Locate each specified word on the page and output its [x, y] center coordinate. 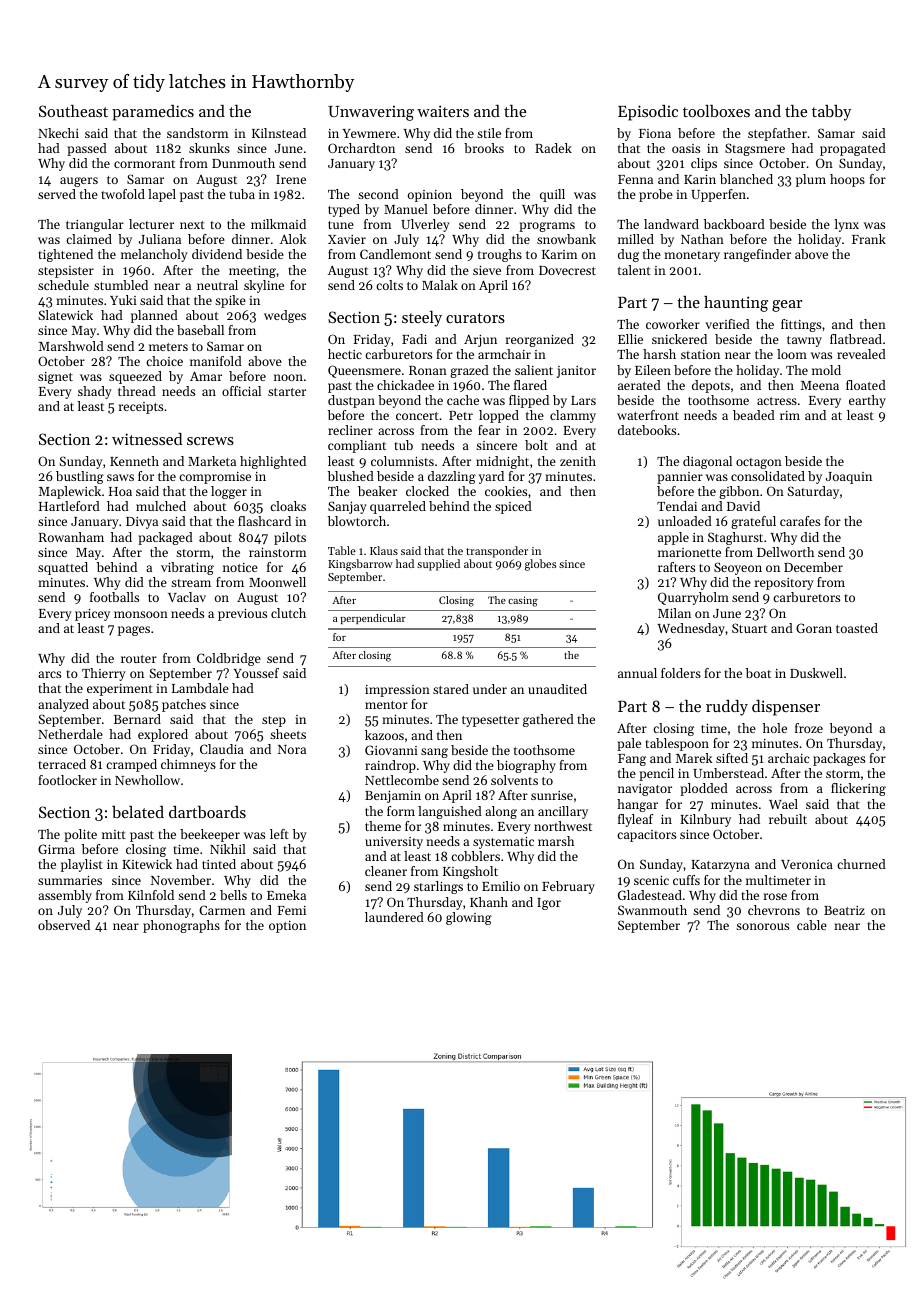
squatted [63, 568]
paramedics [153, 113]
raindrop [390, 766]
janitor [576, 372]
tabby [831, 113]
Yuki [123, 300]
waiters [443, 111]
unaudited [557, 689]
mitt [114, 834]
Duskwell [816, 673]
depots [711, 386]
